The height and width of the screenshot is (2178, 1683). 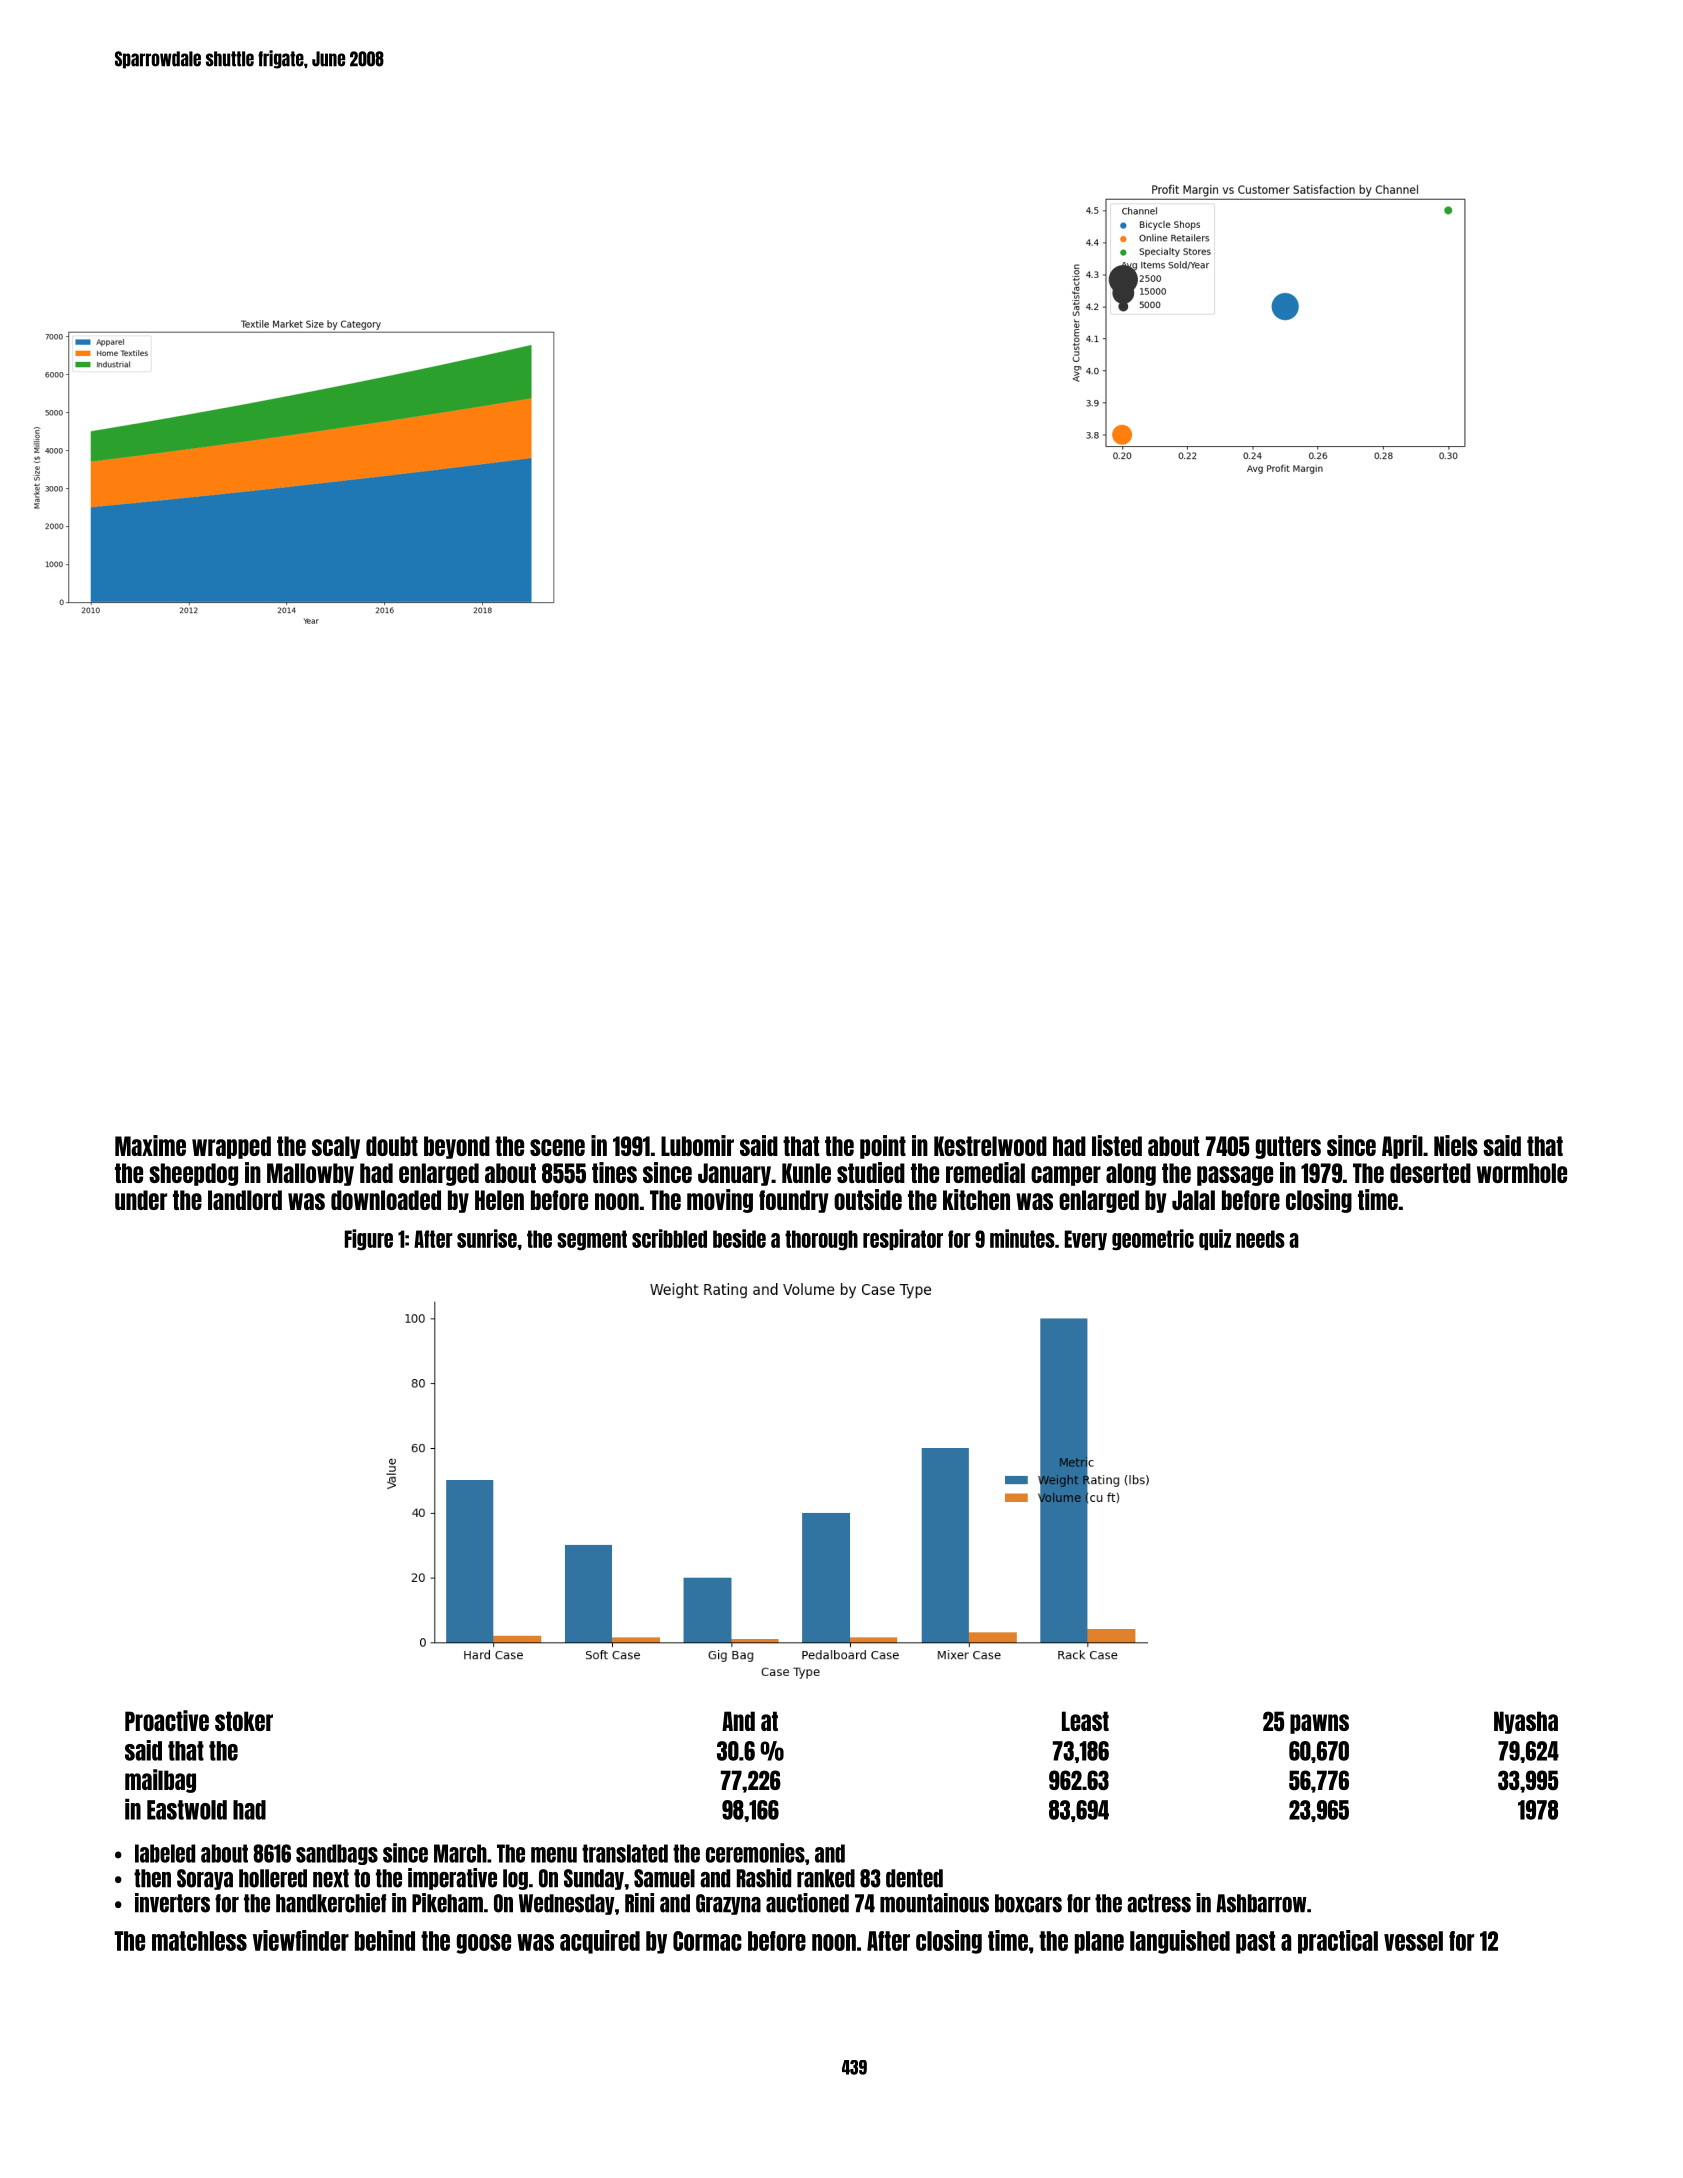 What do you see at coordinates (484, 1944) in the screenshot?
I see `goose` at bounding box center [484, 1944].
